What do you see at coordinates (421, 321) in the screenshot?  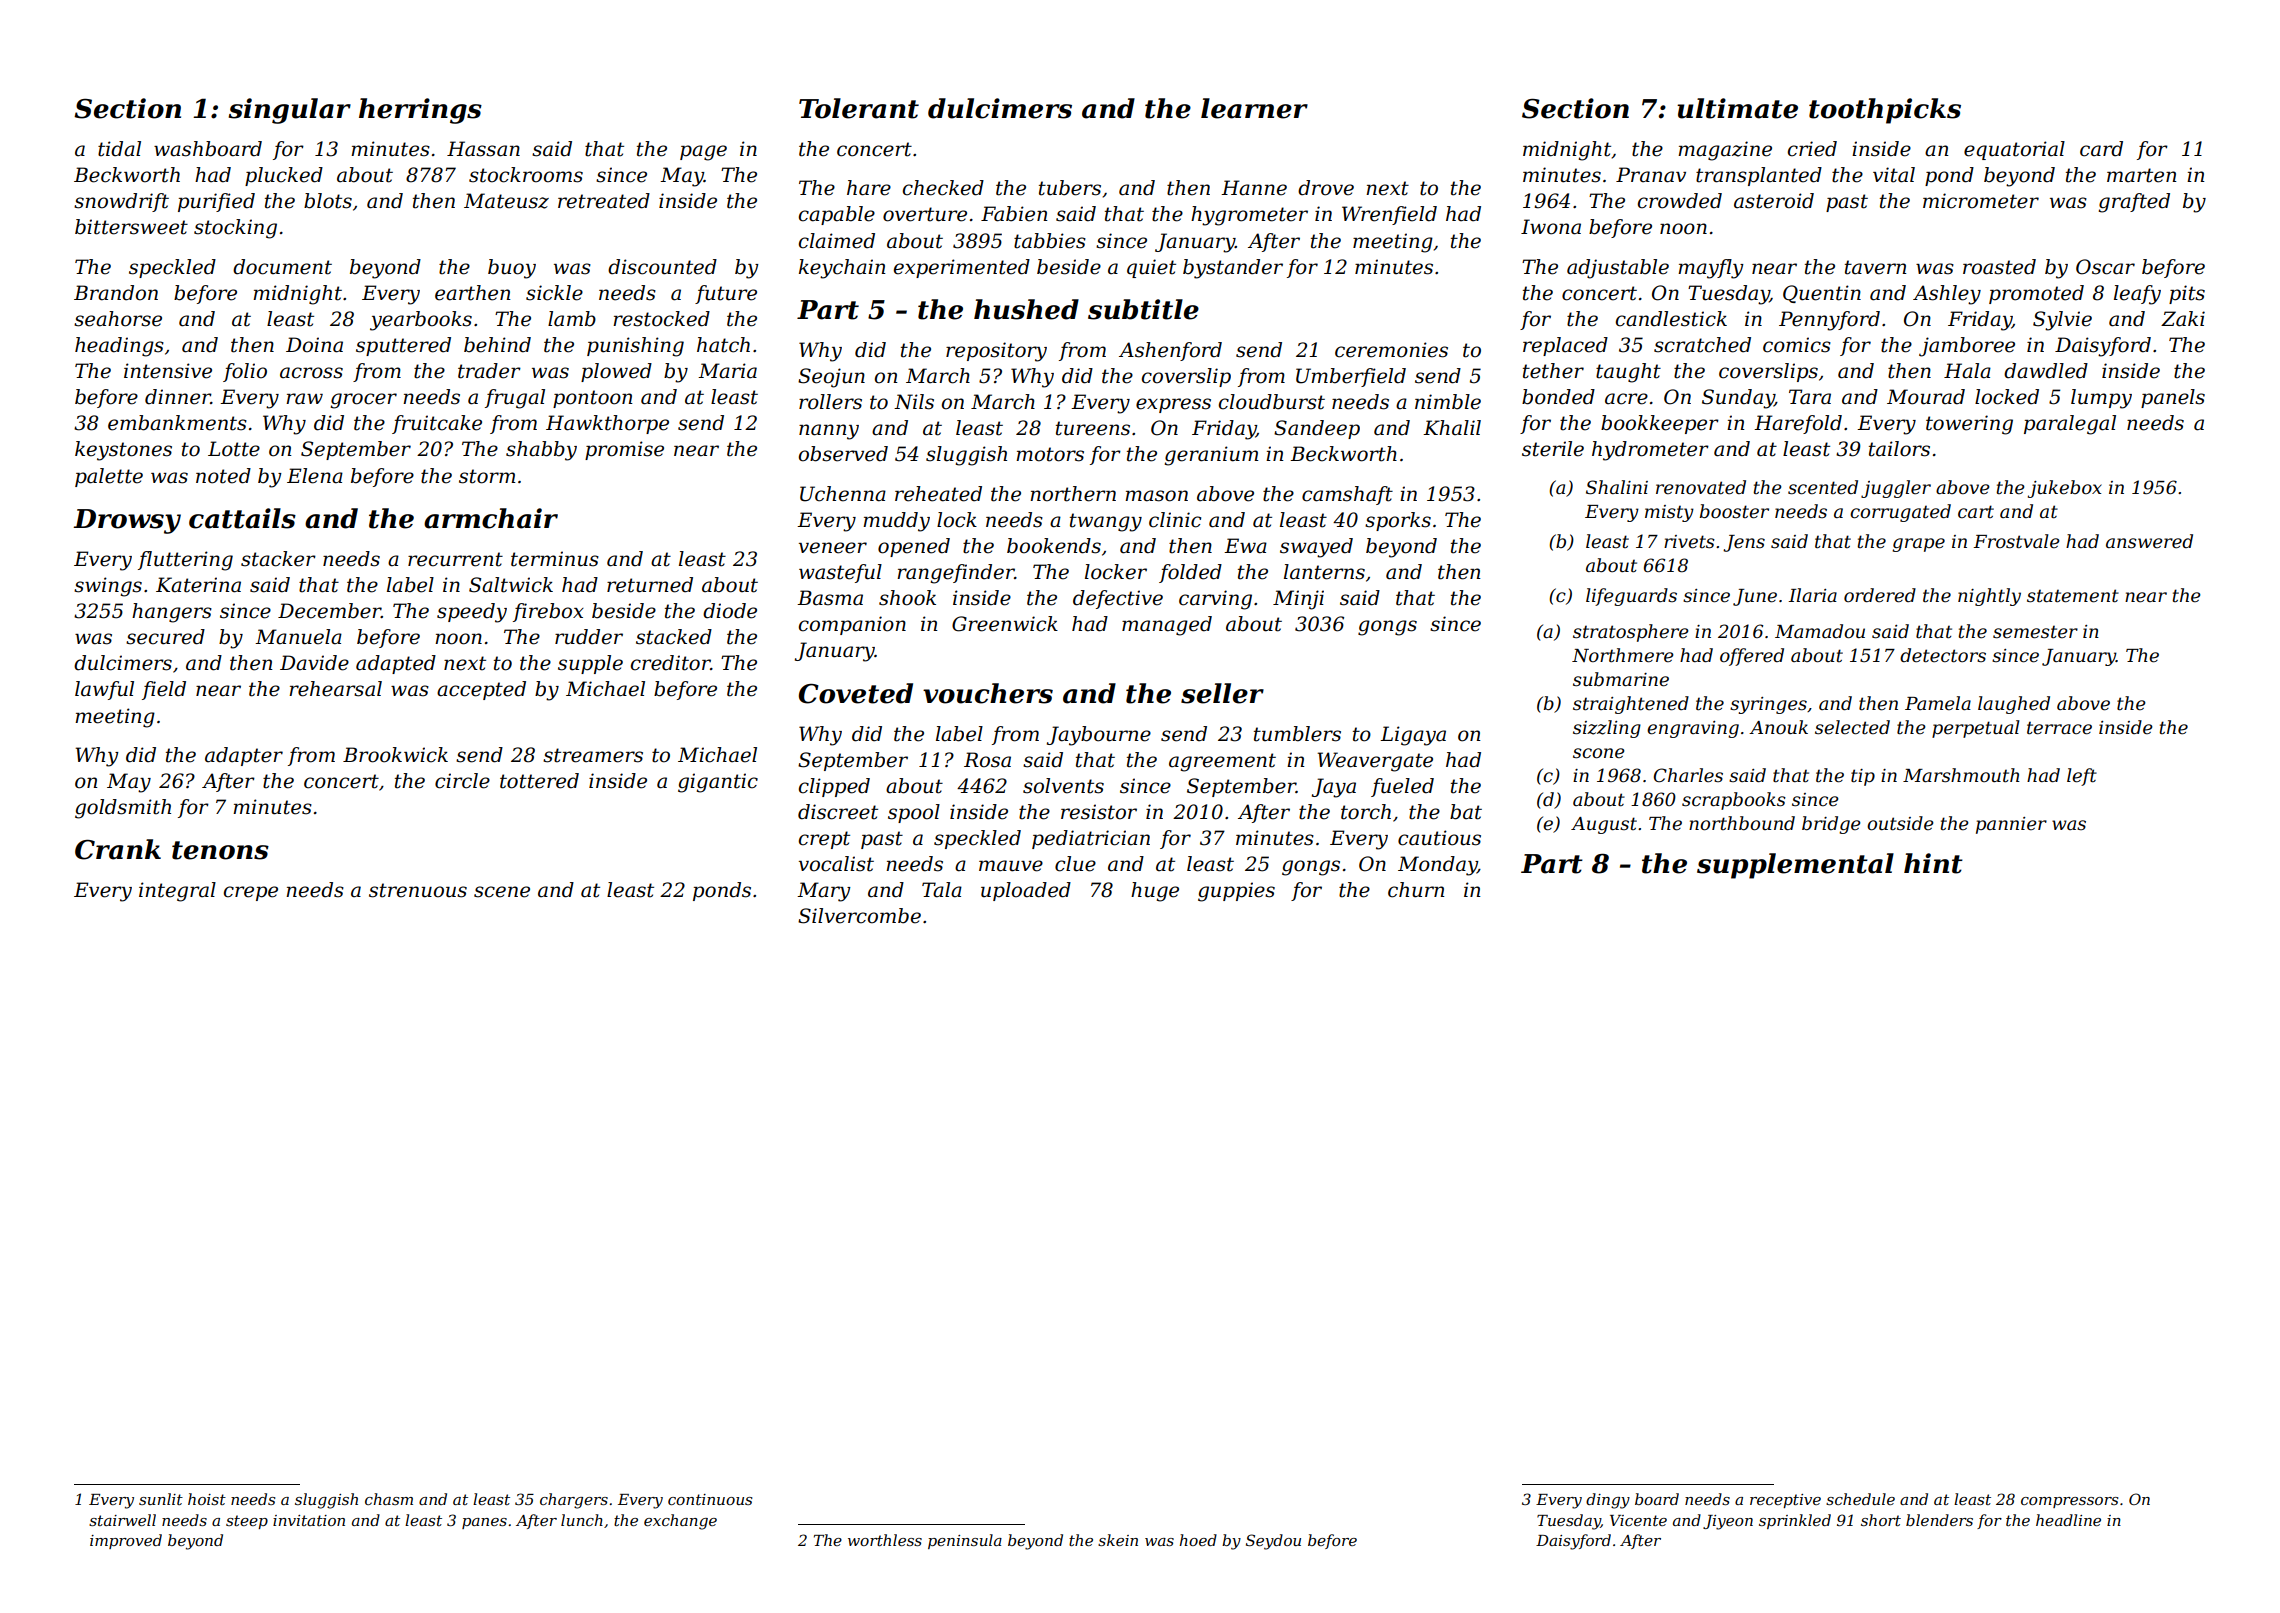 I see `yearbooks` at bounding box center [421, 321].
